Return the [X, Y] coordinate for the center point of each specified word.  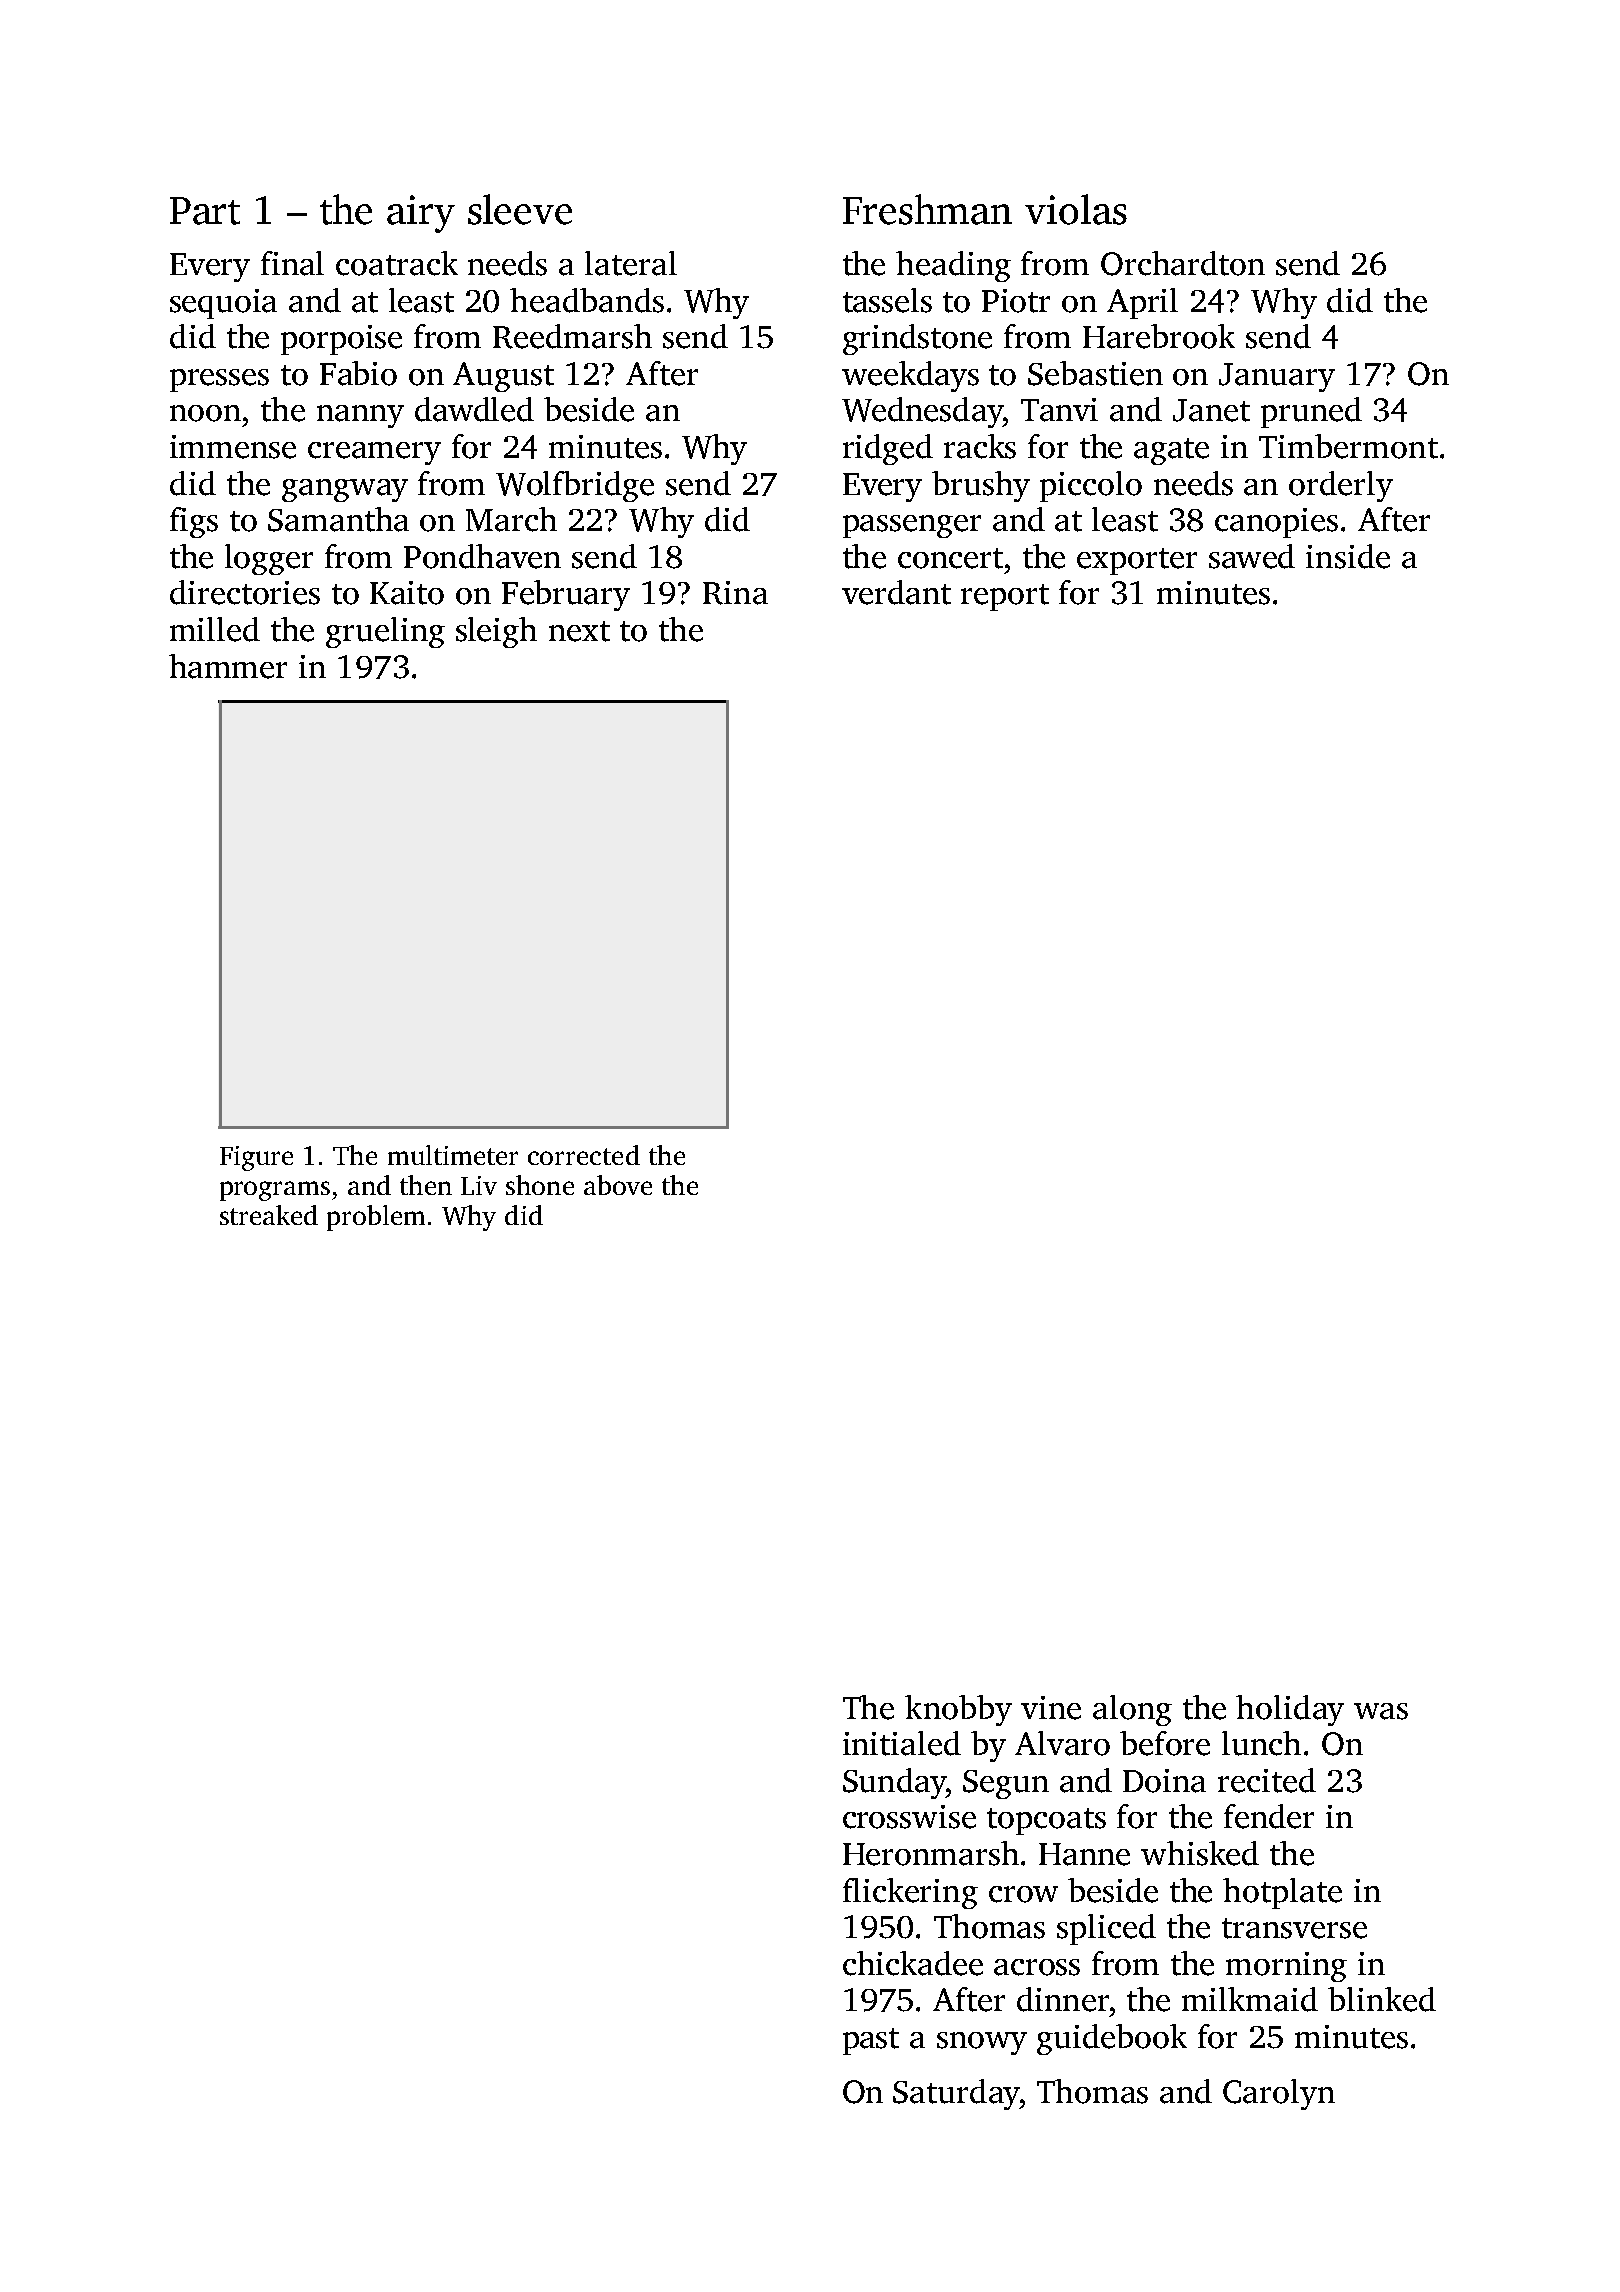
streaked [269, 1215]
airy [421, 214]
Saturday [956, 2094]
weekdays [910, 376]
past [871, 2041]
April [1142, 303]
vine [1051, 1708]
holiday [1290, 1710]
